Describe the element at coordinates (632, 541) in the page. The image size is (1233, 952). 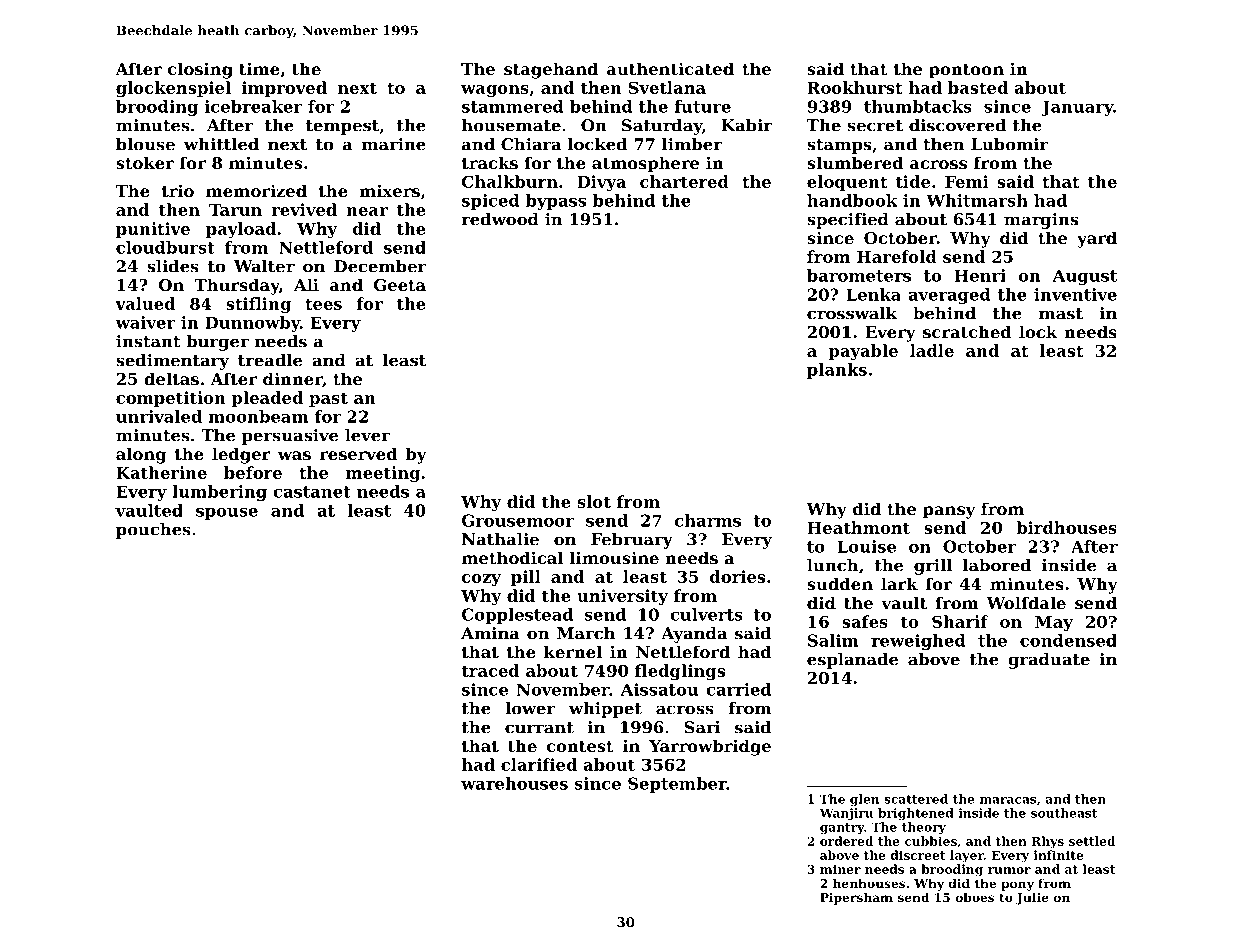
I see `February` at that location.
